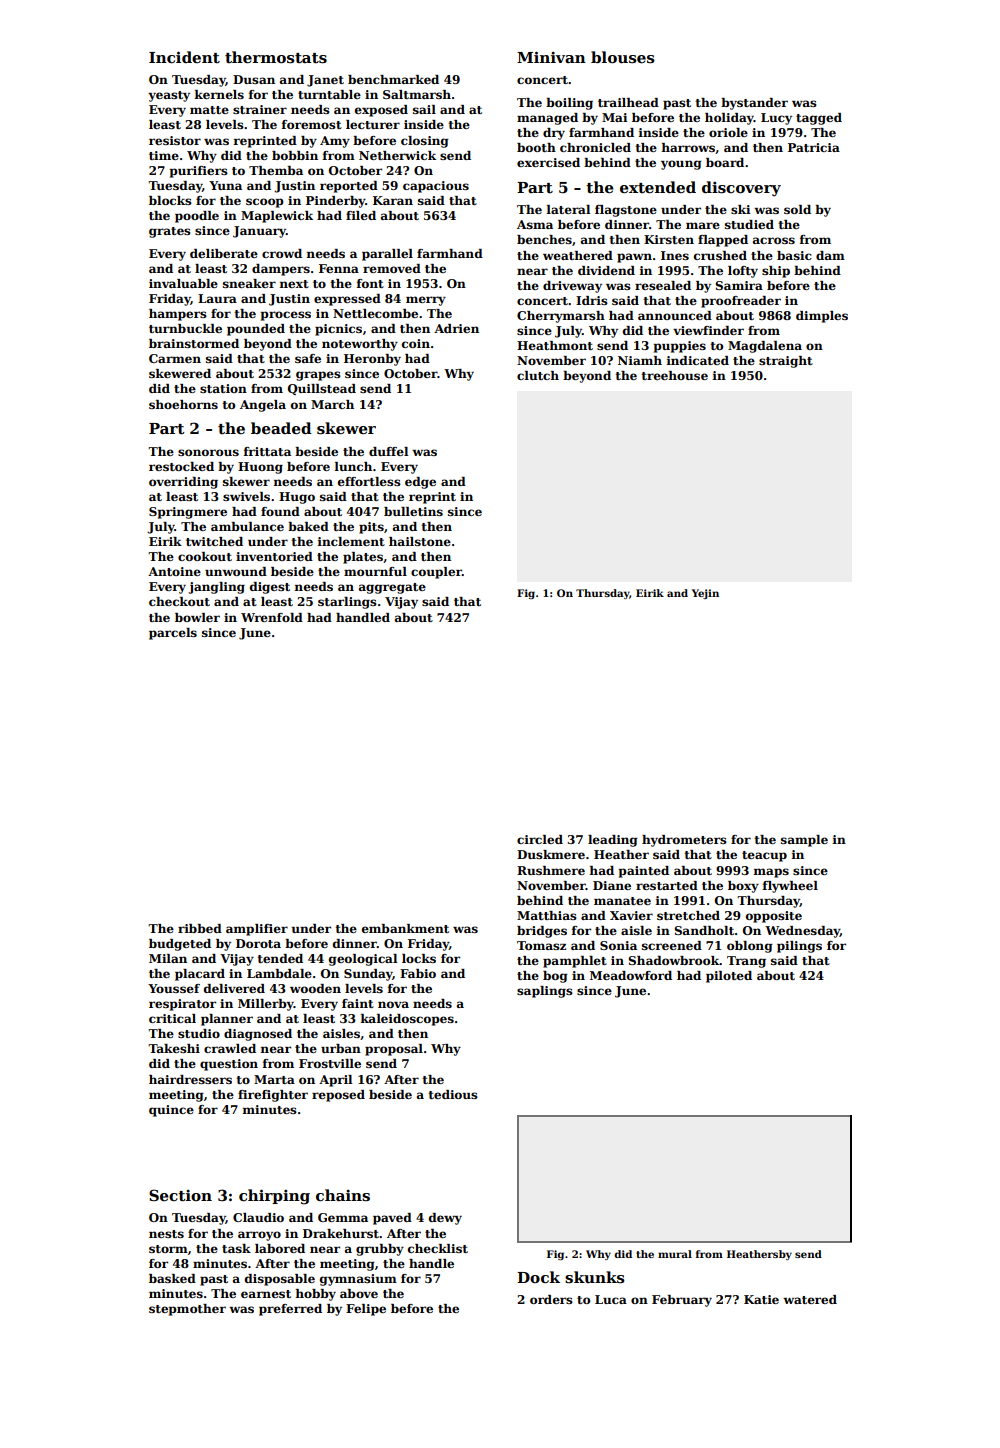  What do you see at coordinates (688, 147) in the page?
I see `harrows` at bounding box center [688, 147].
